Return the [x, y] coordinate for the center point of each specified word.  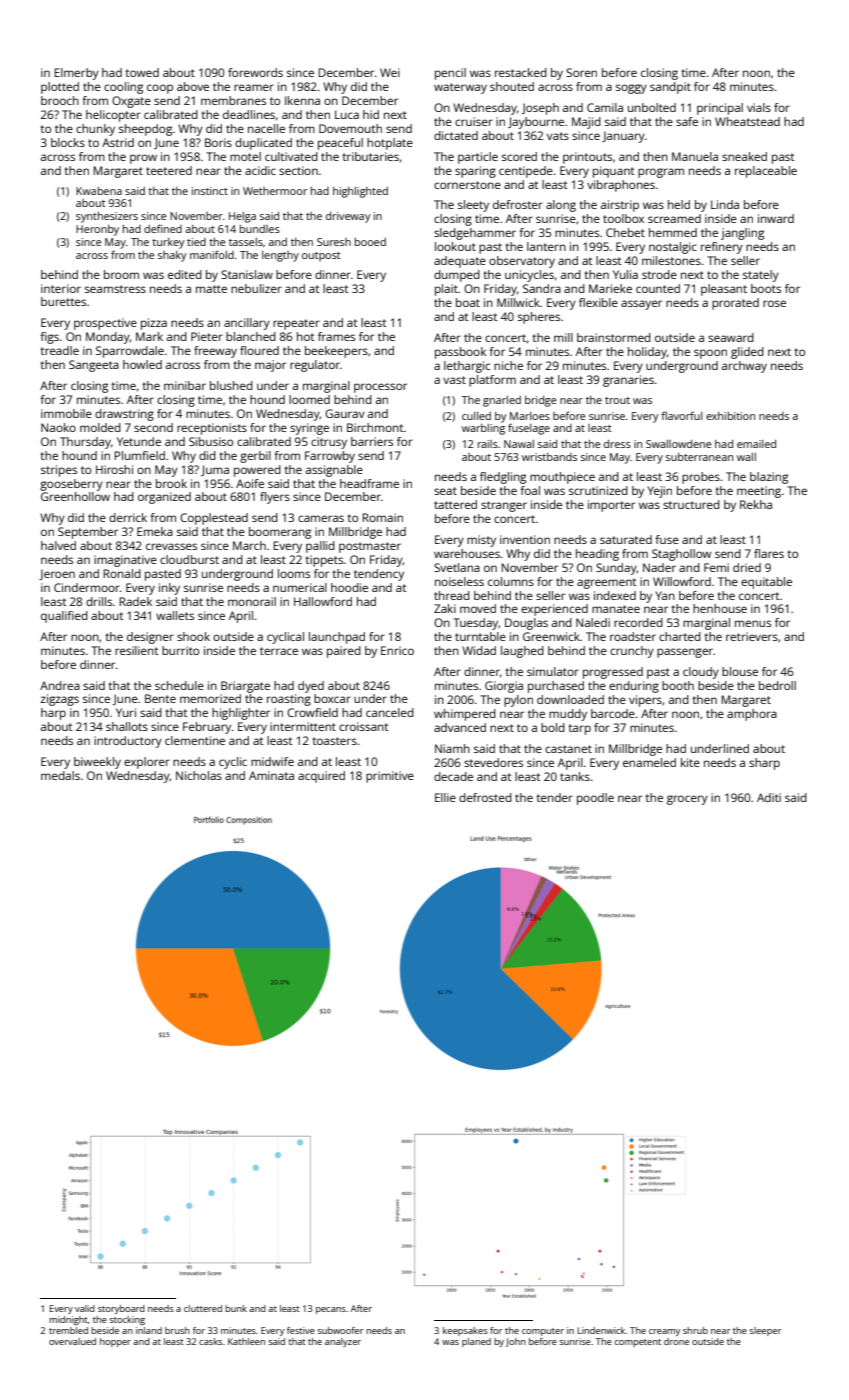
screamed [674, 218]
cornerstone [467, 185]
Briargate [245, 687]
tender [554, 797]
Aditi [769, 797]
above [193, 86]
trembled [68, 1330]
